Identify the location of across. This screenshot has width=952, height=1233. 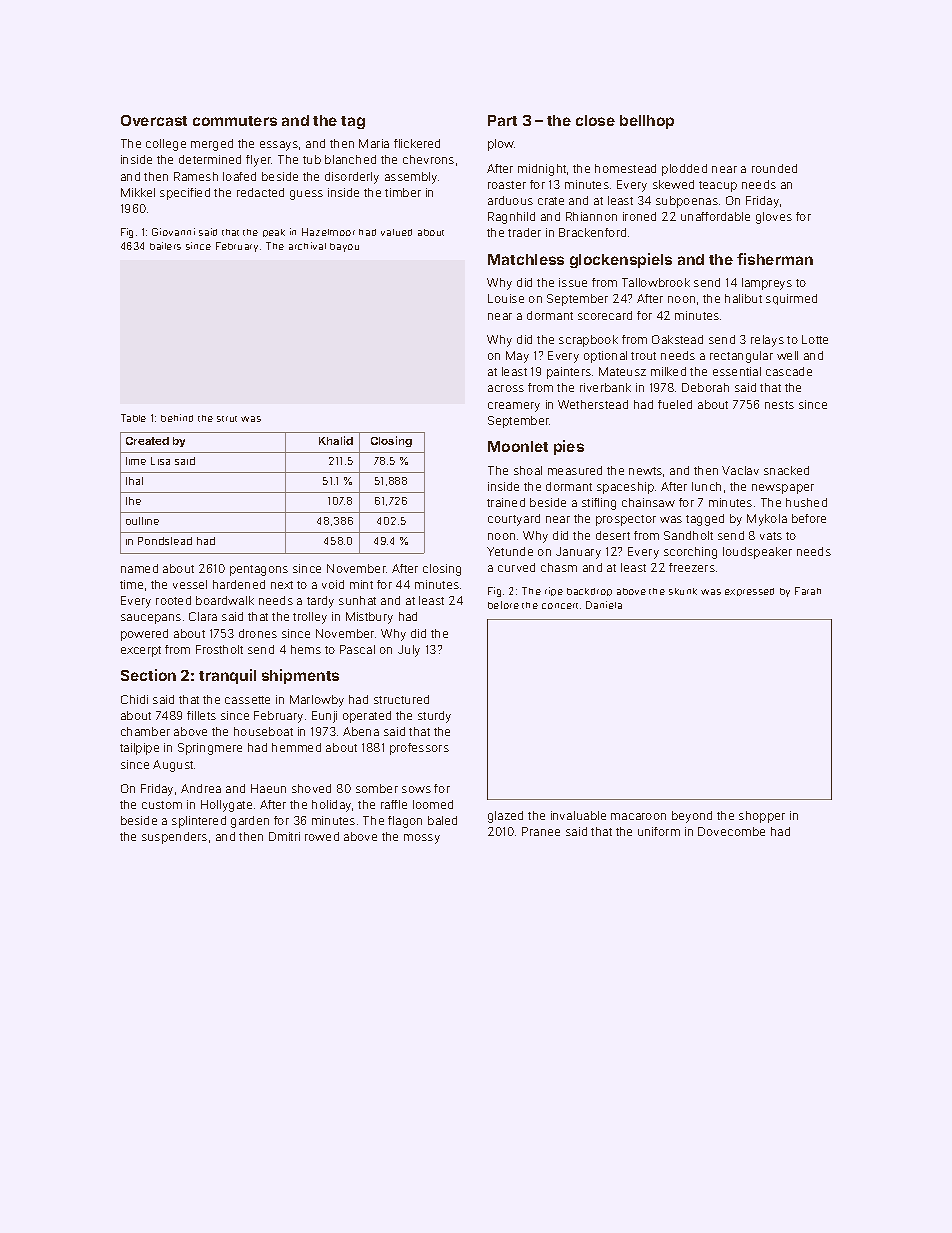
(506, 388).
